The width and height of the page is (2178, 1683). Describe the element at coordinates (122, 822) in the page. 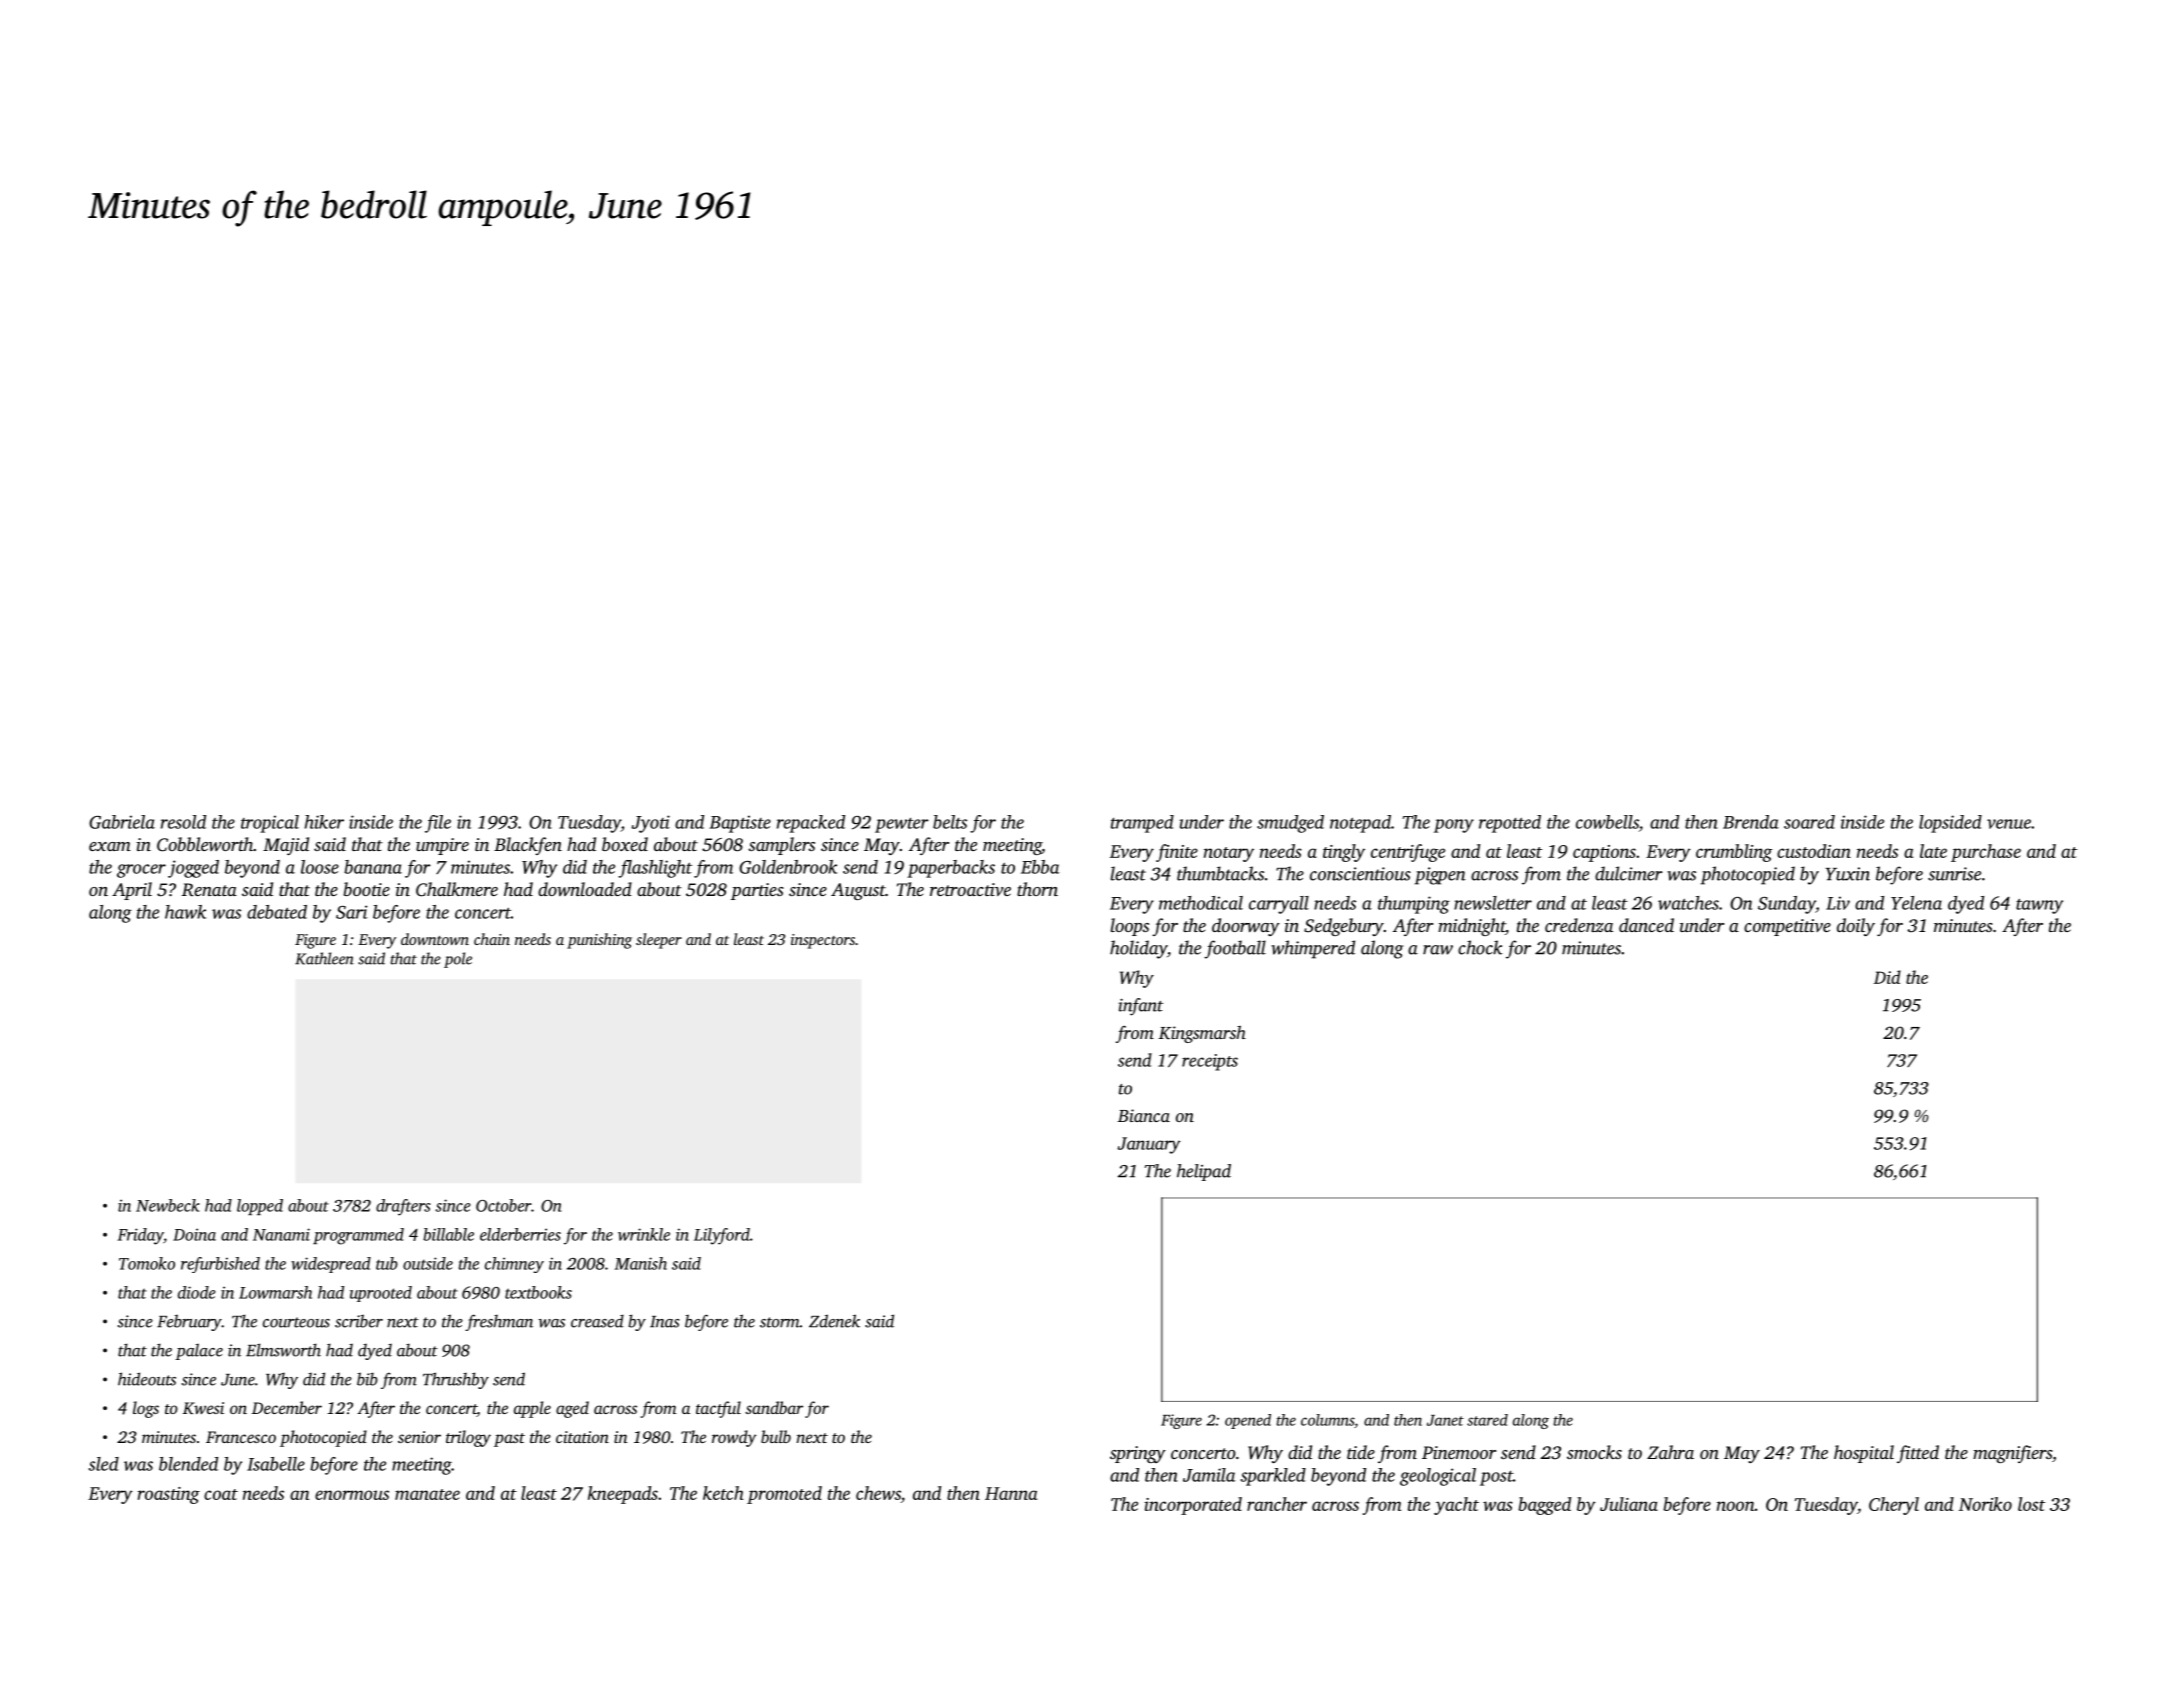

I see `Gabriela` at that location.
